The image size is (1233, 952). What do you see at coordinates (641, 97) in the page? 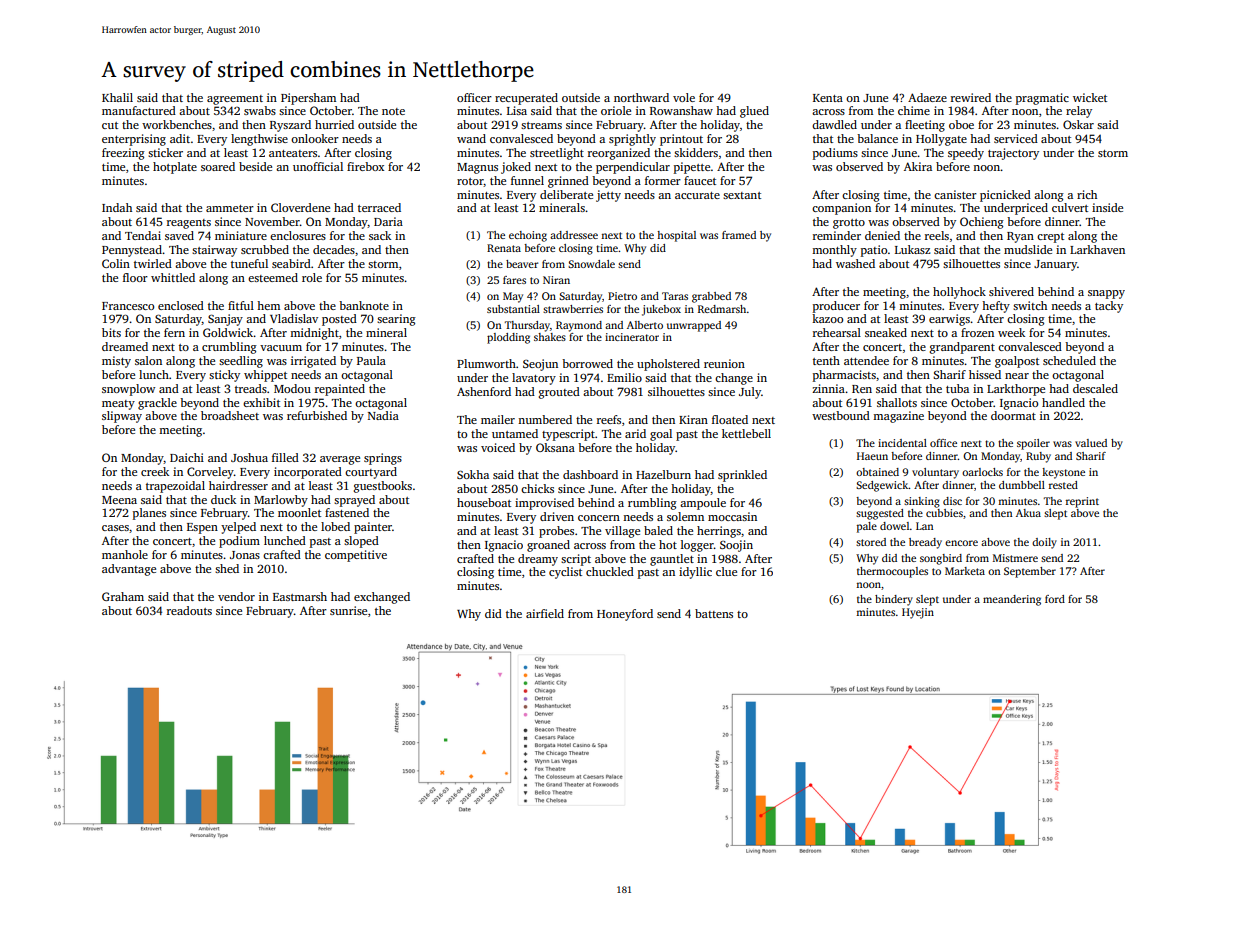
I see `northward` at bounding box center [641, 97].
